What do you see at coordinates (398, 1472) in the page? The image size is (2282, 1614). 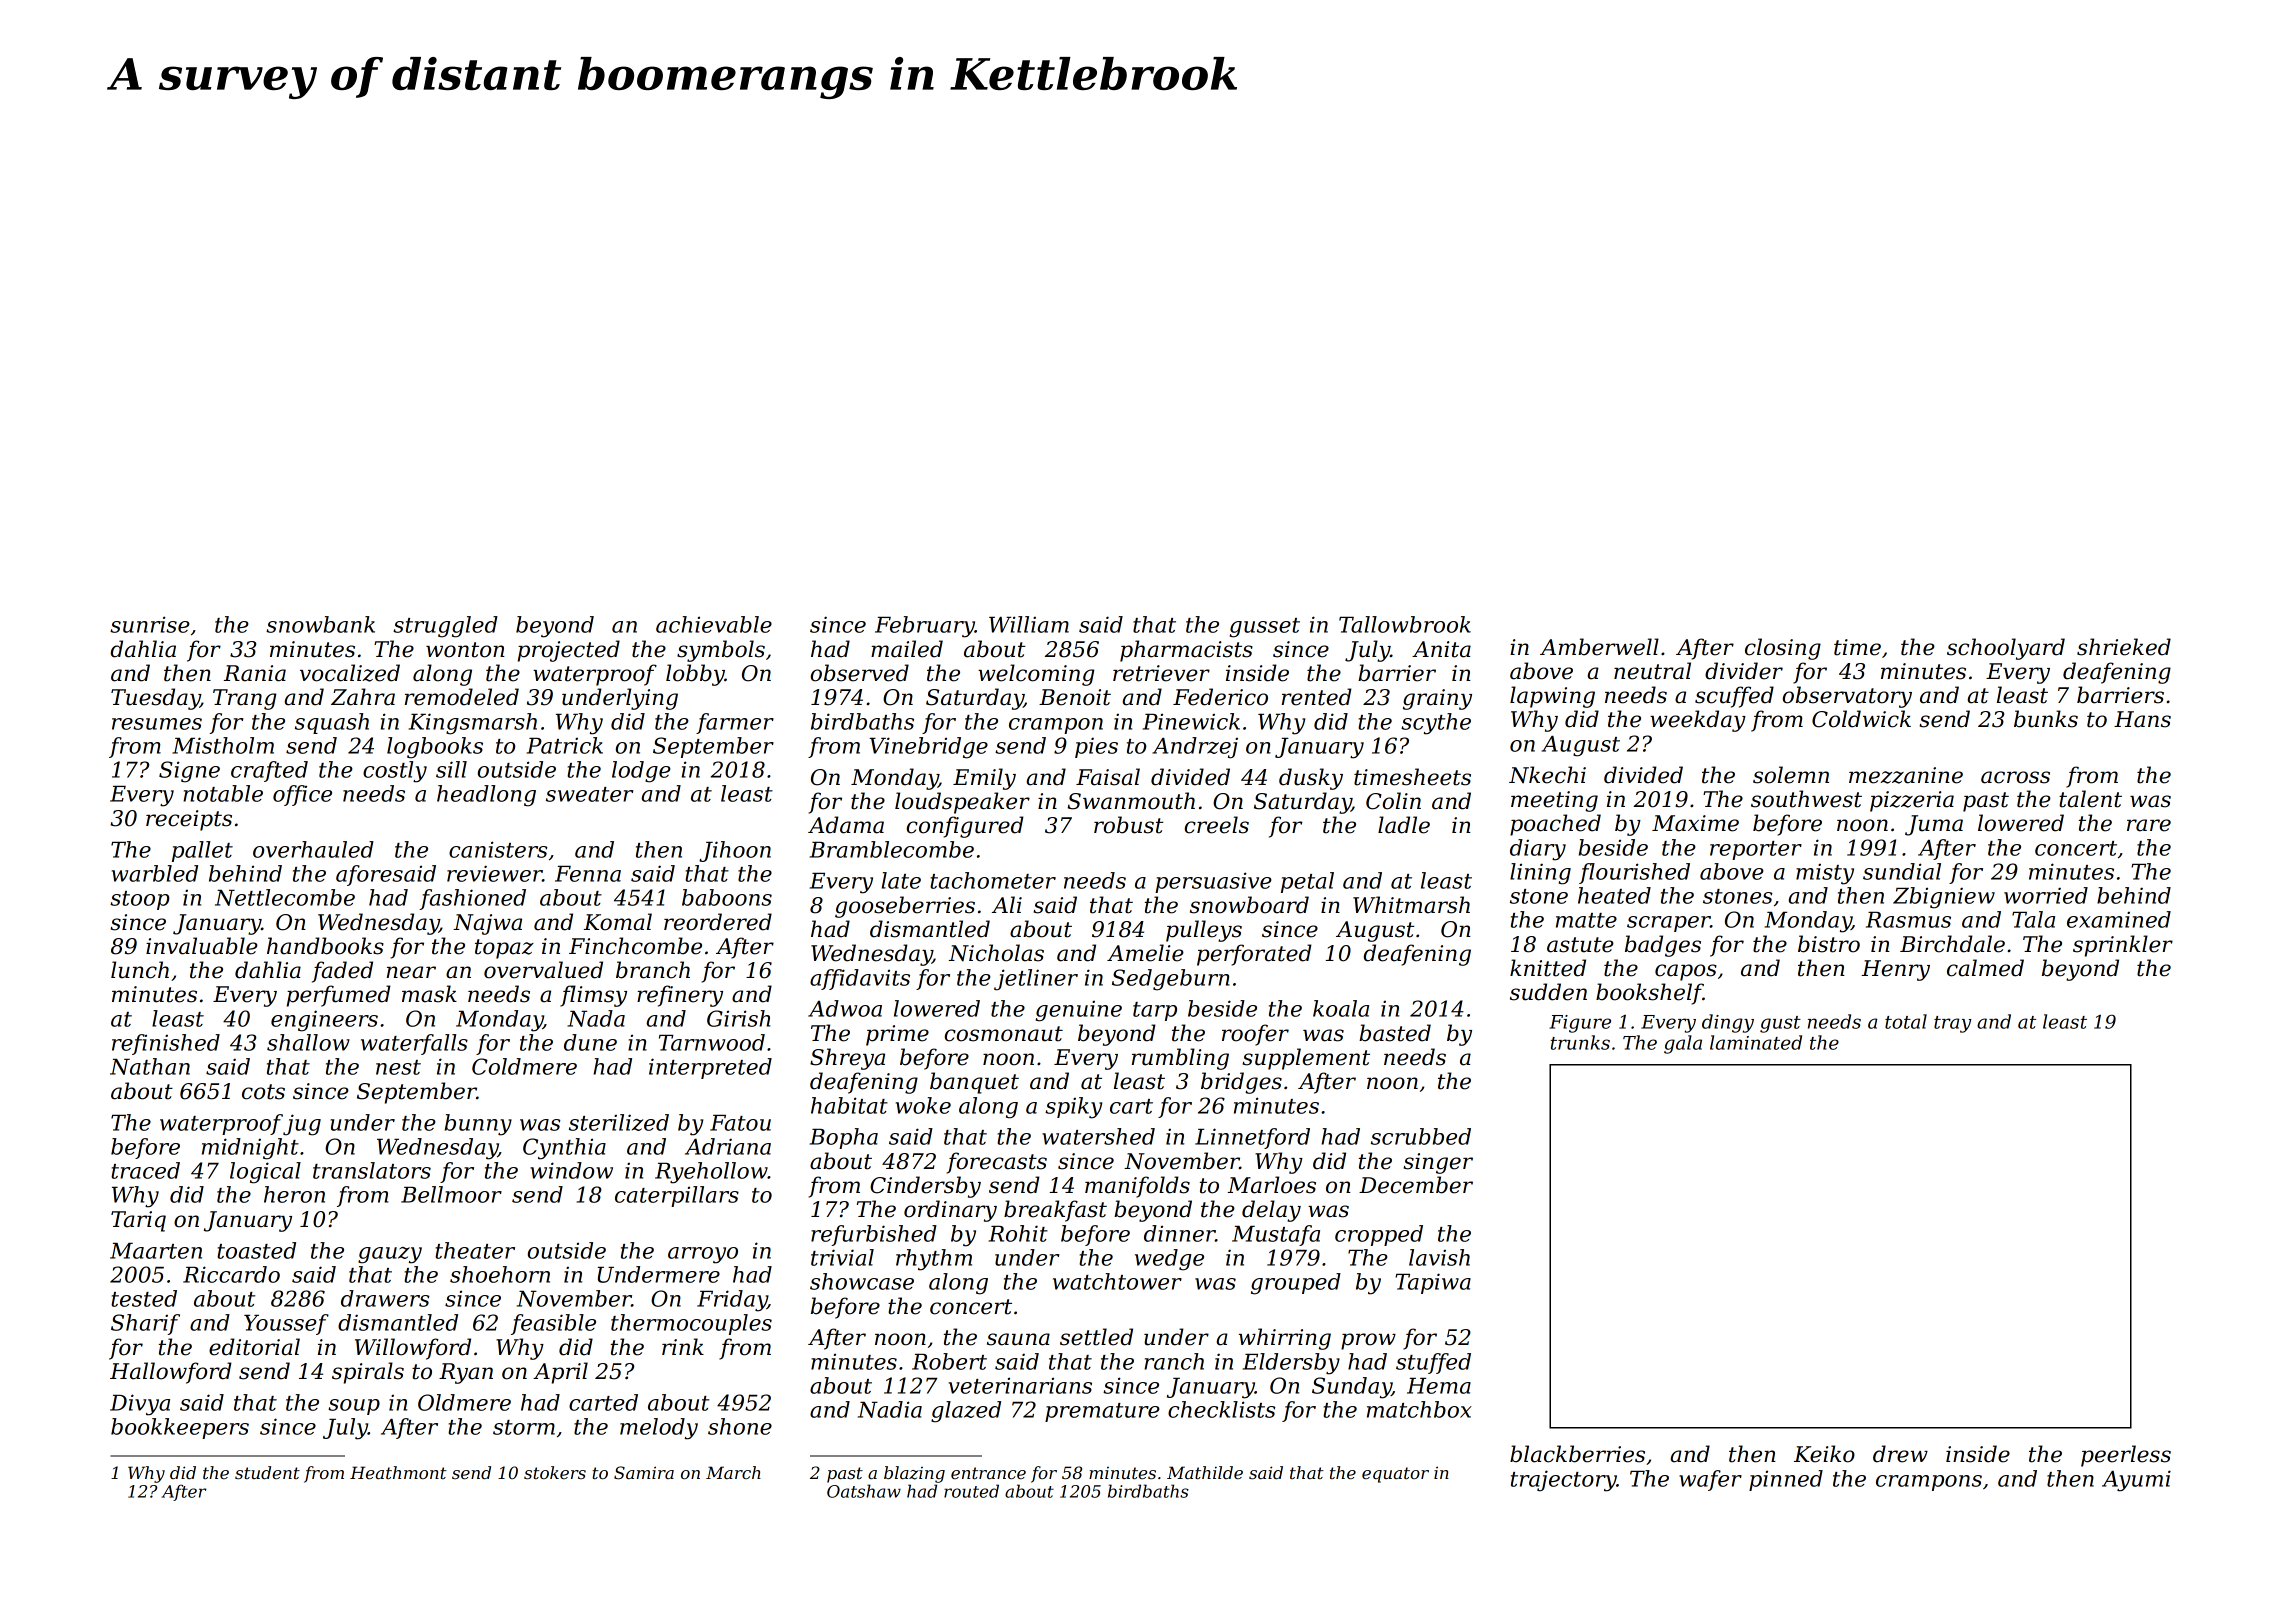 I see `Heathmont` at bounding box center [398, 1472].
